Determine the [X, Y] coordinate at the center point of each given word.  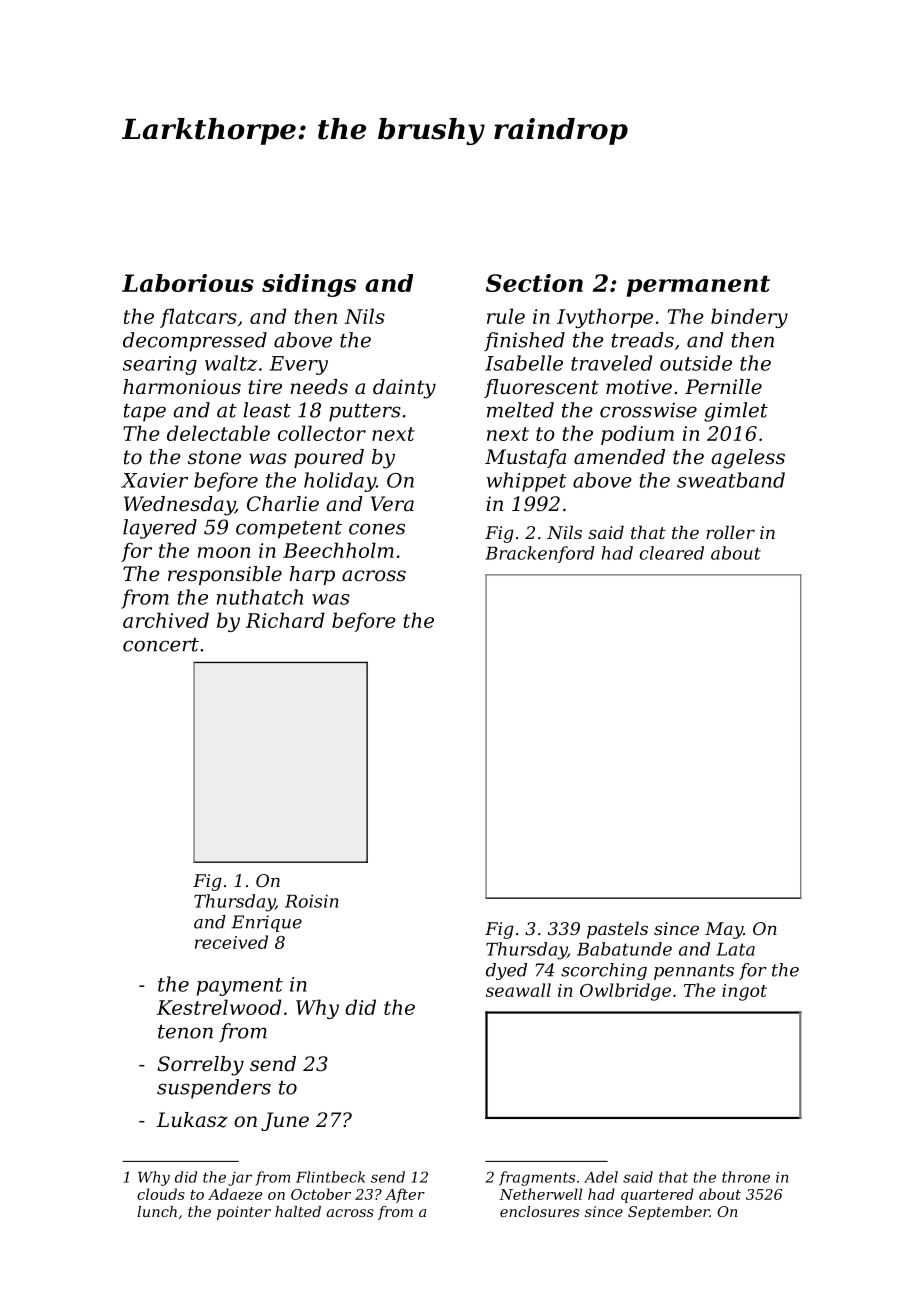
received [231, 942]
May [724, 930]
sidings [309, 285]
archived [166, 620]
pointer [244, 1213]
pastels [617, 930]
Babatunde [624, 949]
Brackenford [540, 554]
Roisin [311, 901]
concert [161, 645]
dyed [506, 971]
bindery [749, 318]
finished [524, 341]
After [405, 1195]
